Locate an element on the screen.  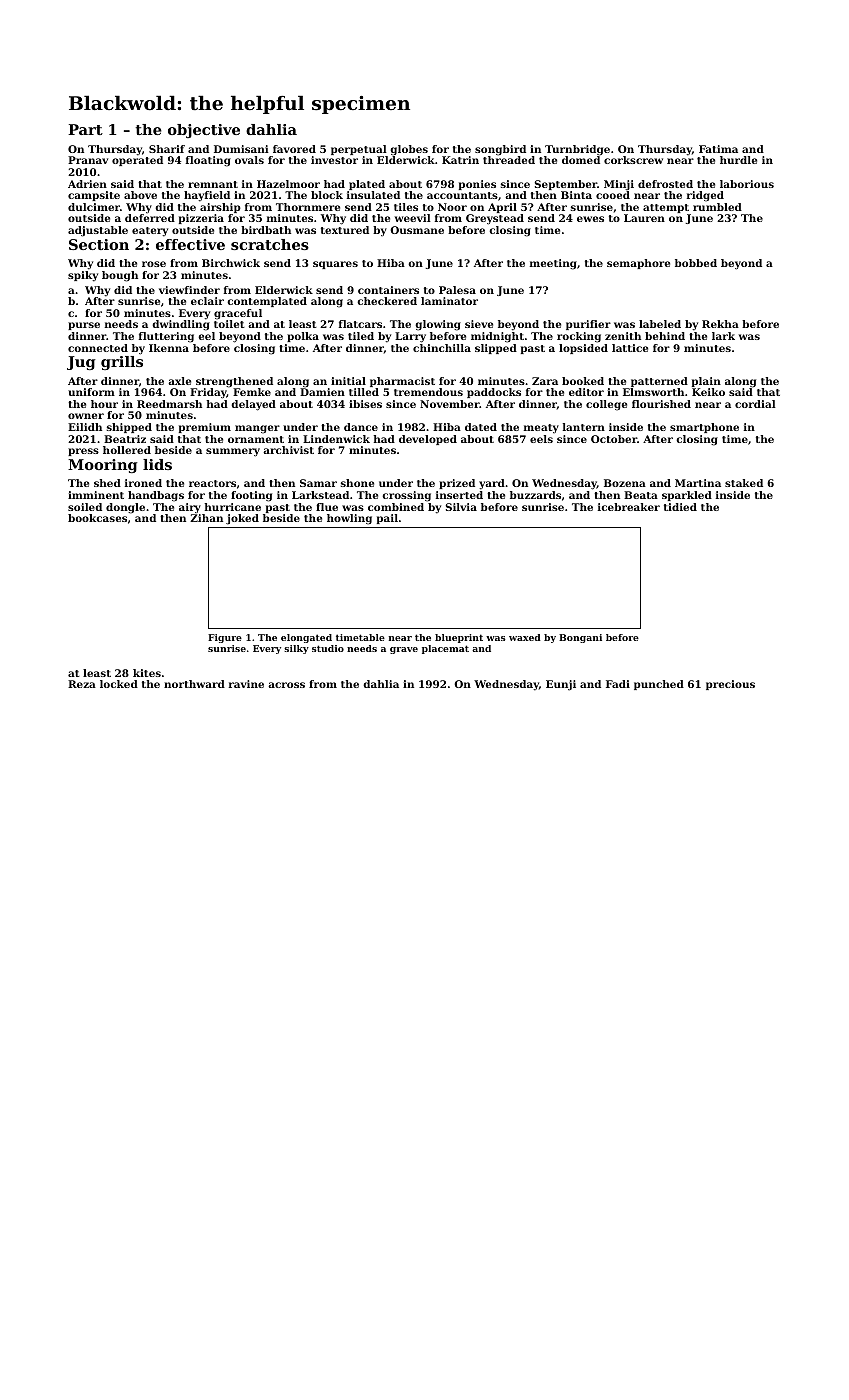
Part is located at coordinates (85, 129).
